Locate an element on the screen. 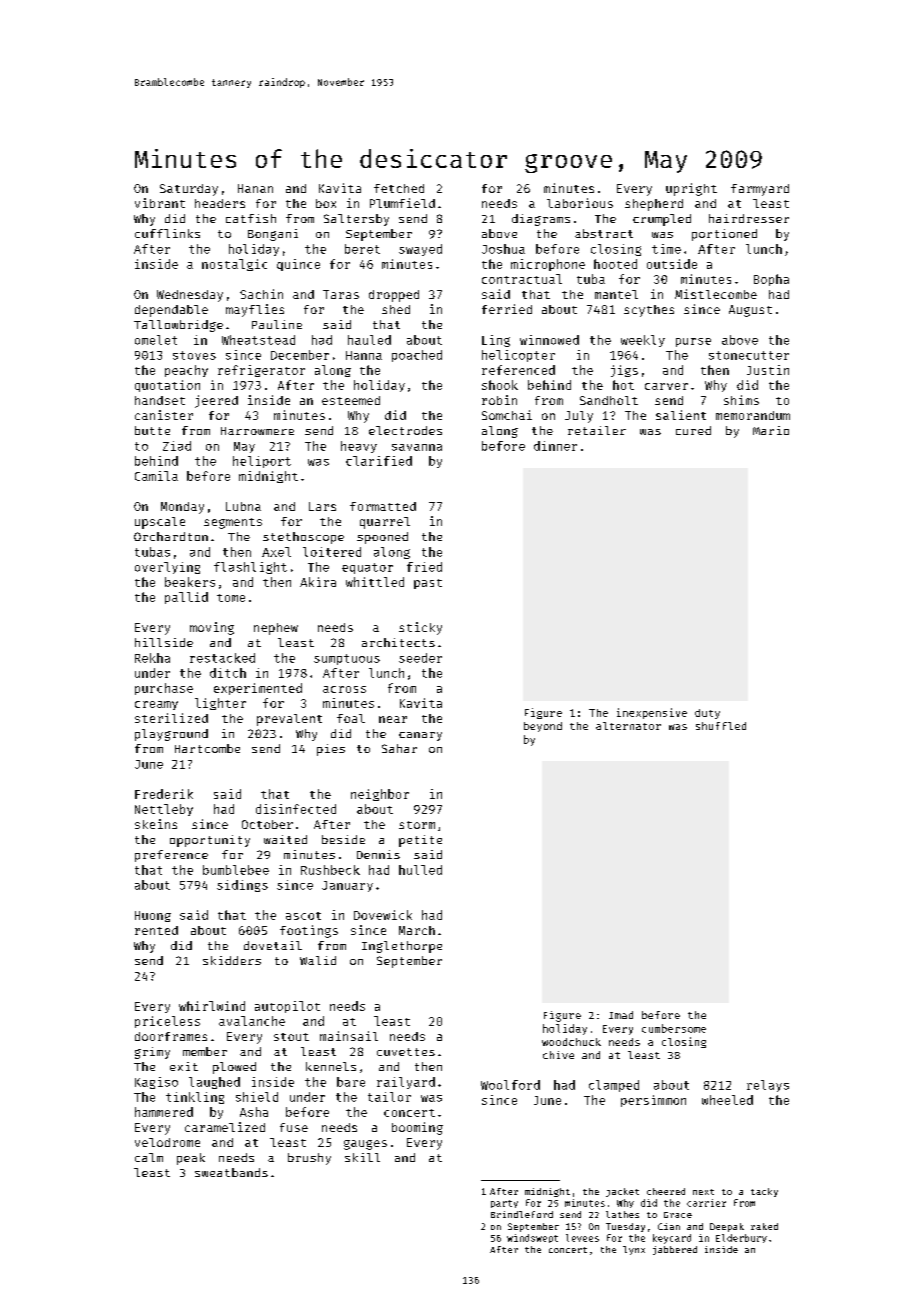 The width and height of the screenshot is (924, 1314). shuffled is located at coordinates (721, 726).
